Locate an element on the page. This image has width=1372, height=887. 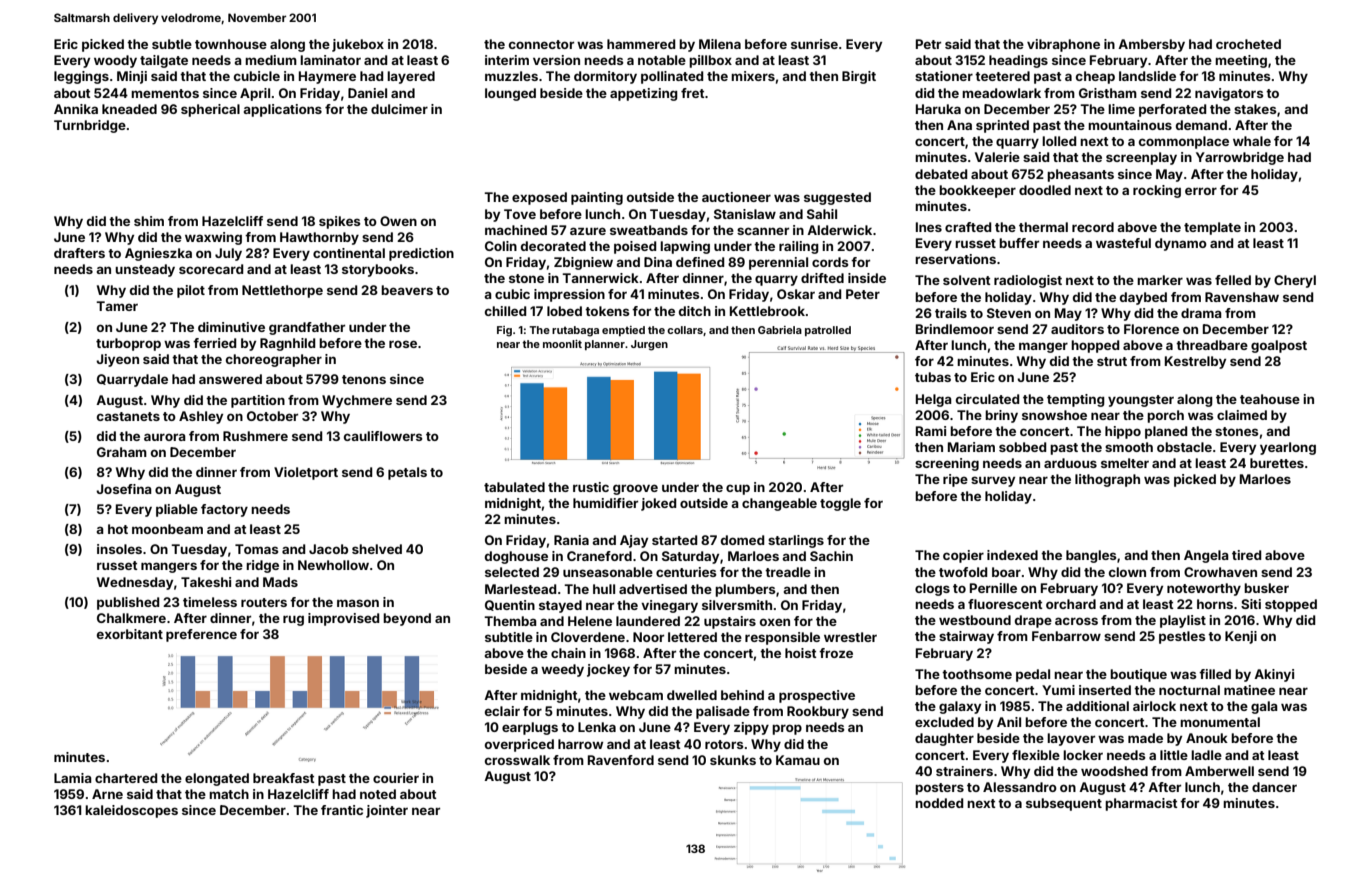
kaleidoscopes is located at coordinates (131, 811).
